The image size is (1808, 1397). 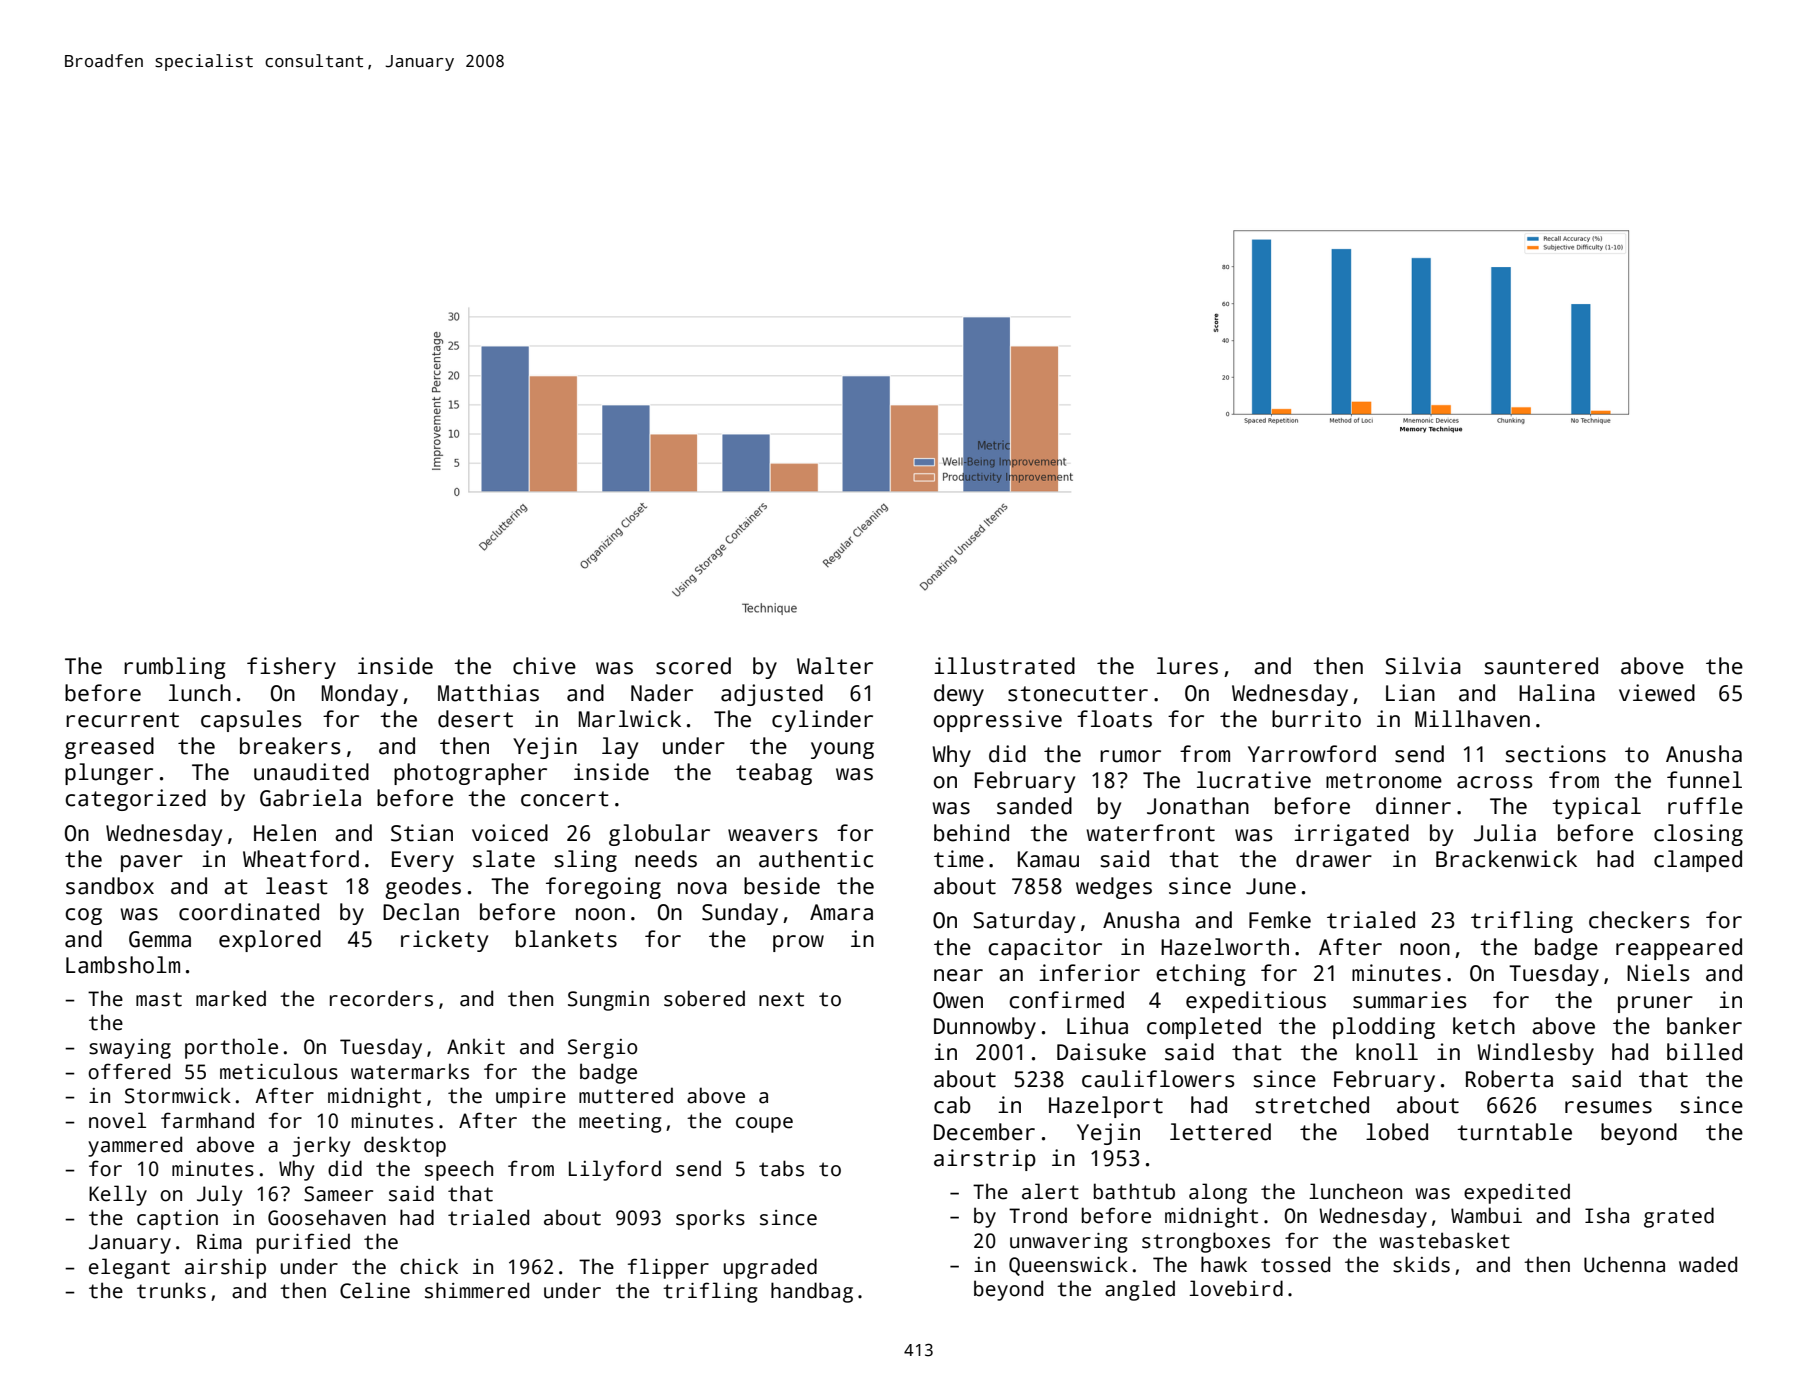 What do you see at coordinates (1004, 666) in the document?
I see `illustrated` at bounding box center [1004, 666].
